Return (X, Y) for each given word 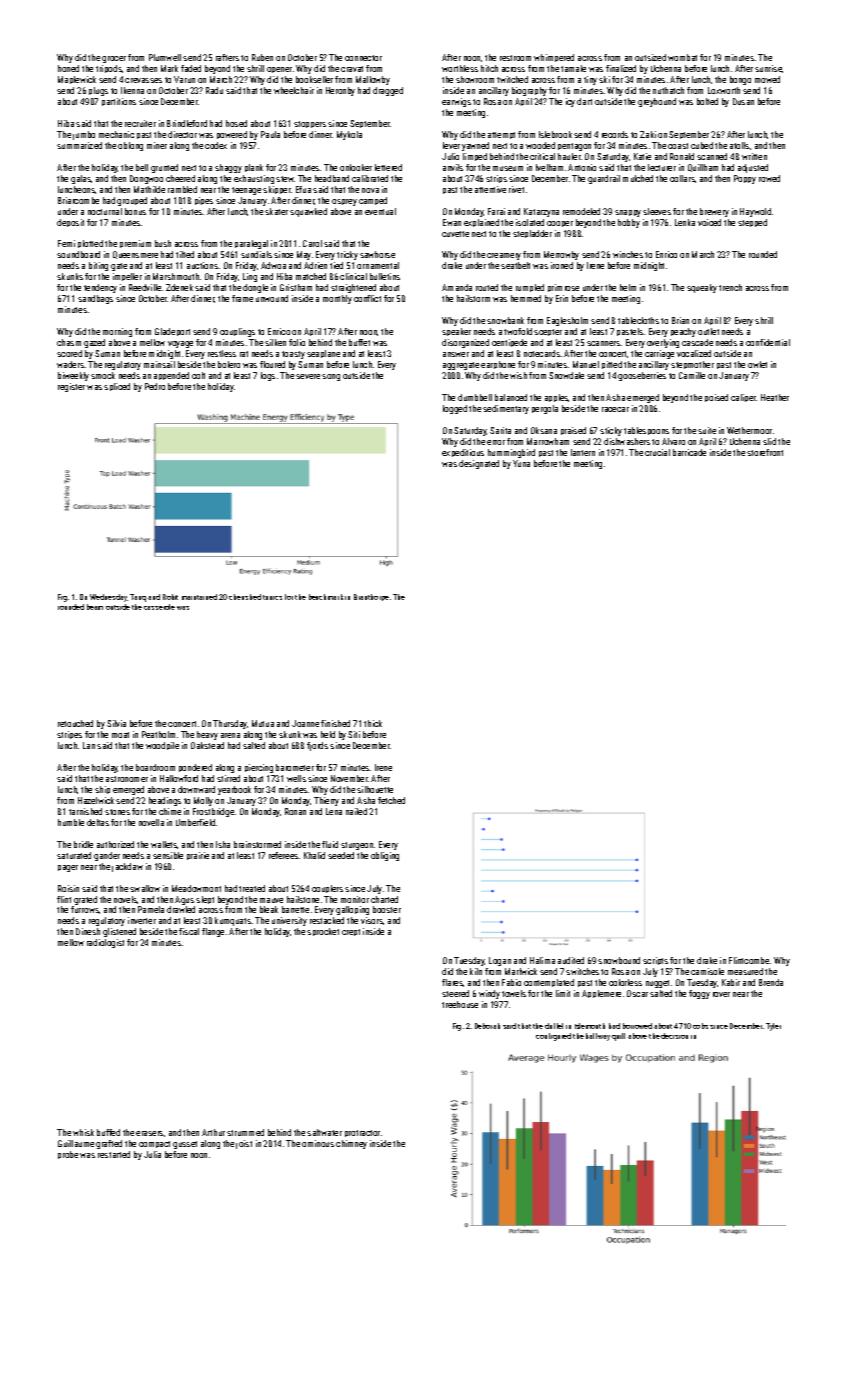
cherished (245, 597)
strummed (245, 1132)
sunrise (768, 68)
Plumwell (165, 57)
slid (769, 441)
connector (363, 58)
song (331, 377)
